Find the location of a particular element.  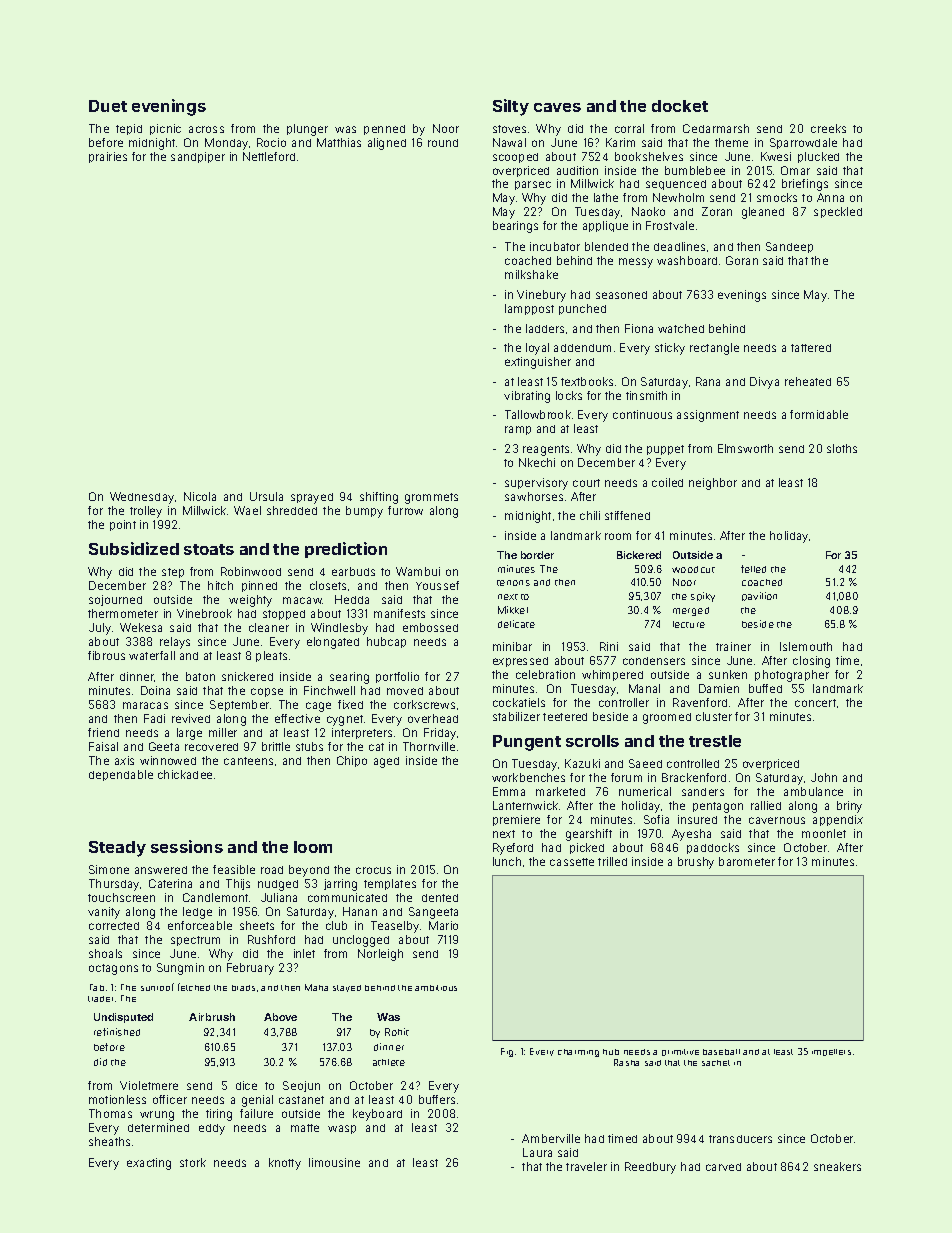

pavilion is located at coordinates (759, 596).
